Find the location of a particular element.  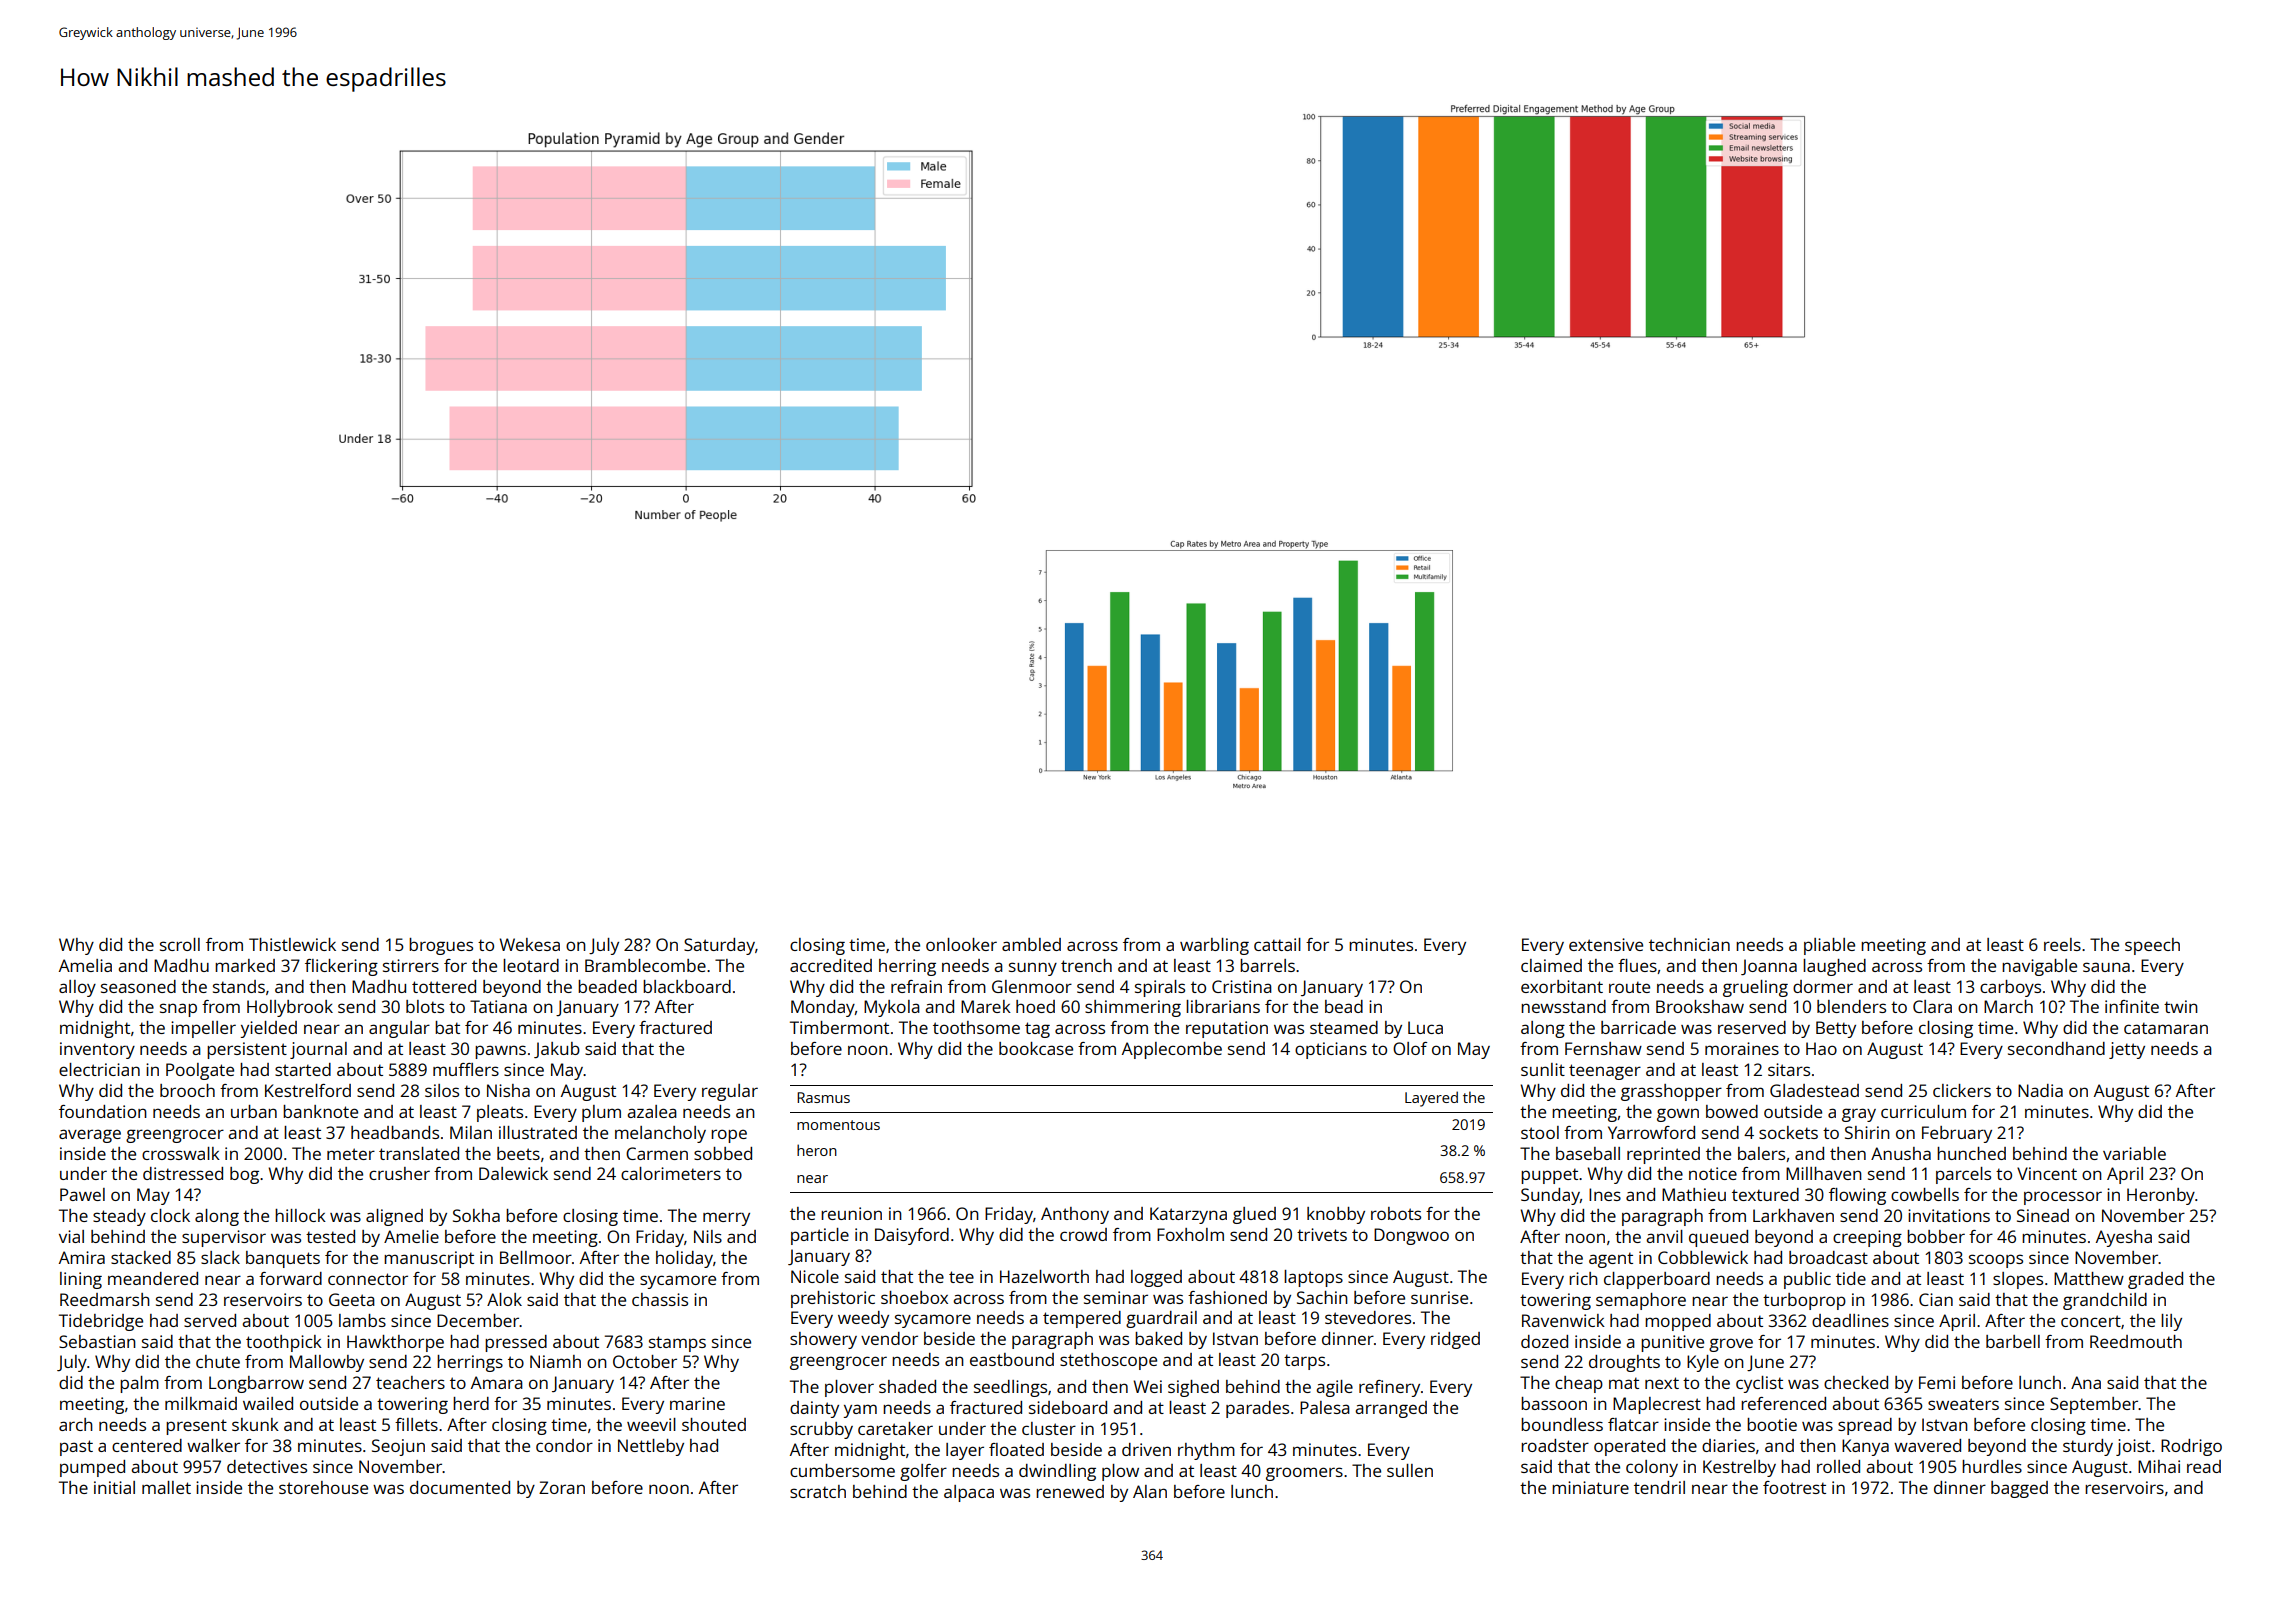

detectives is located at coordinates (267, 1466).
